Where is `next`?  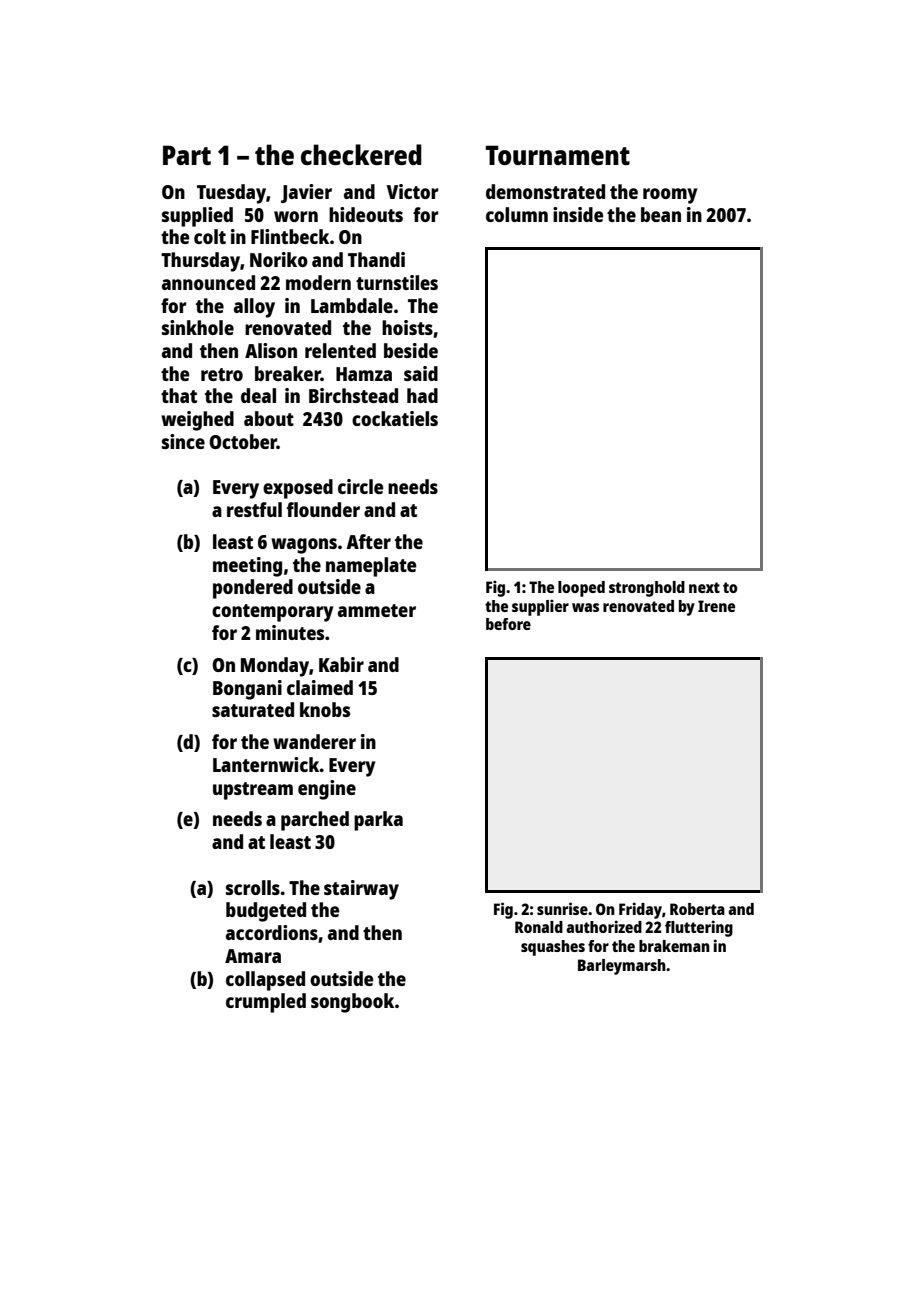 next is located at coordinates (704, 587).
